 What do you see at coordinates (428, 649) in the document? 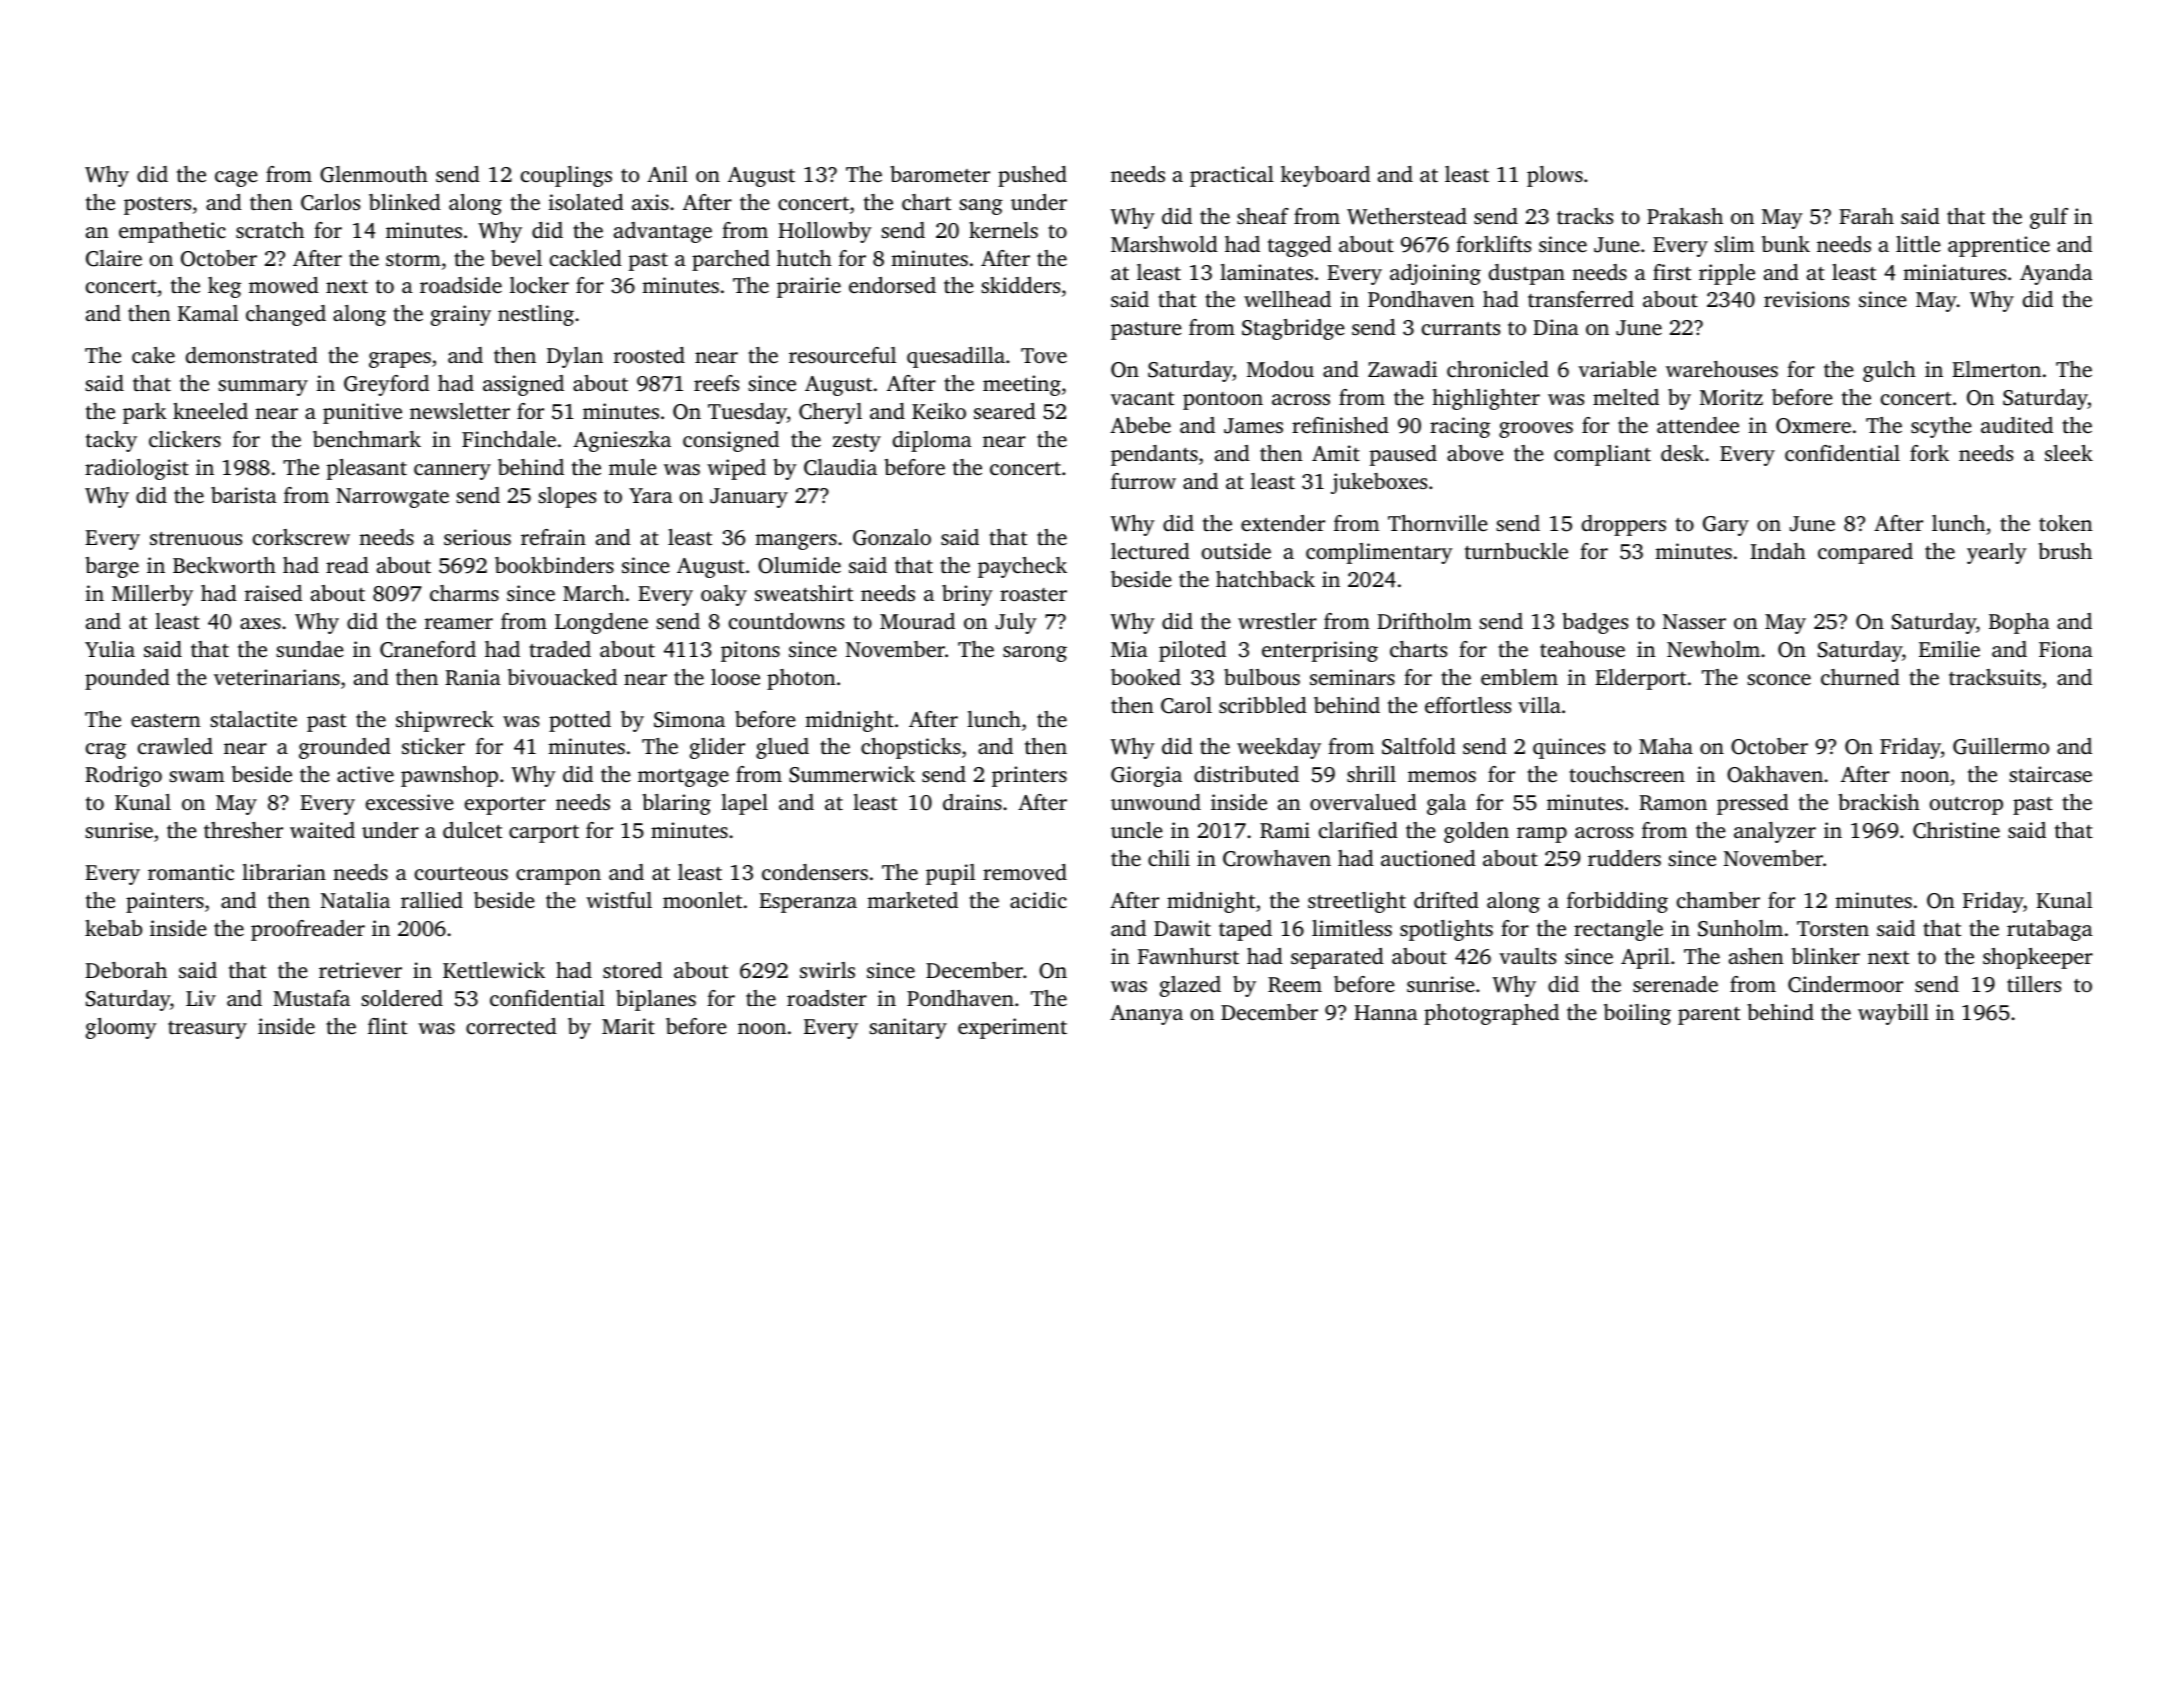
I see `Craneford` at bounding box center [428, 649].
